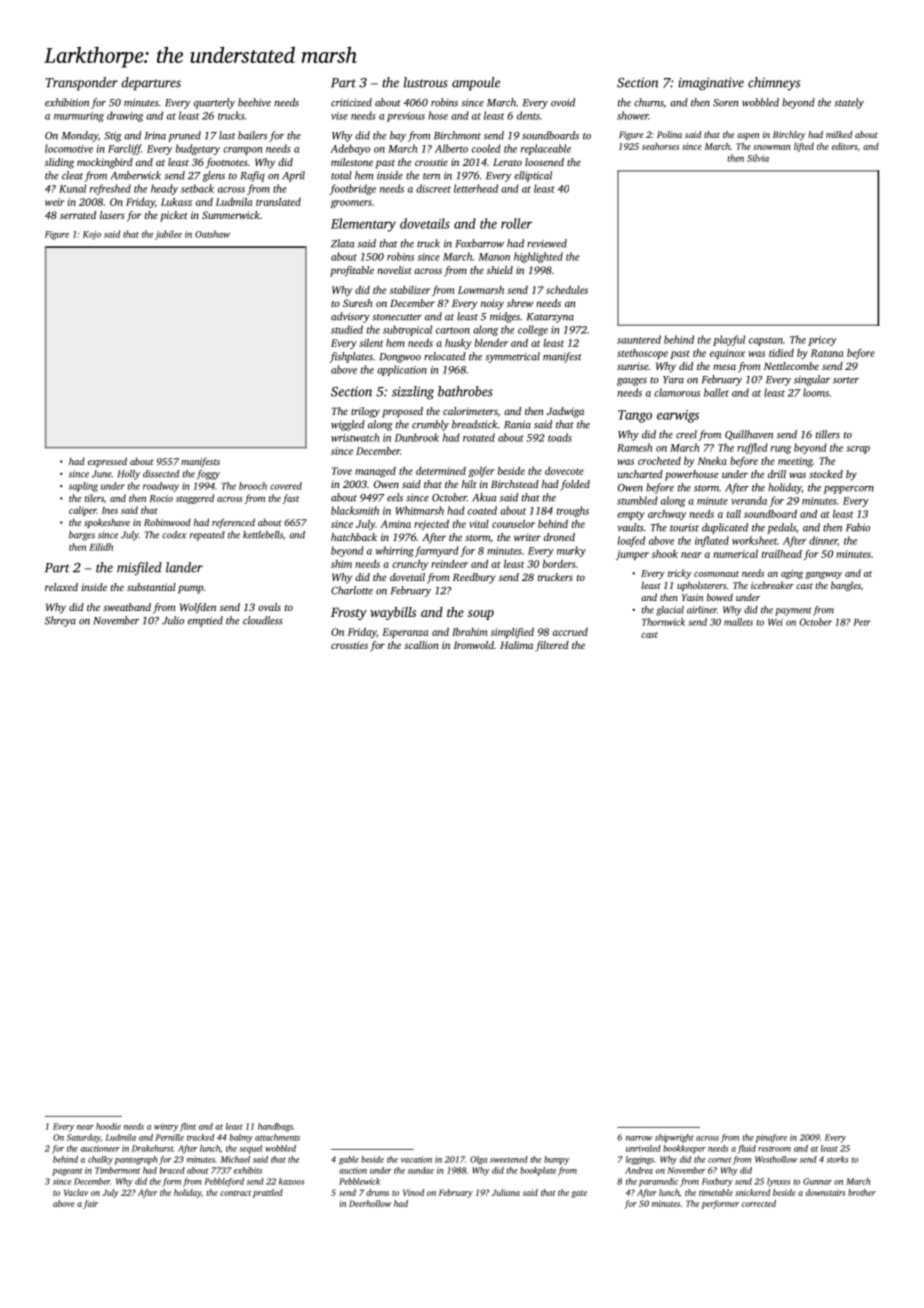  I want to click on filtered, so click(552, 646).
